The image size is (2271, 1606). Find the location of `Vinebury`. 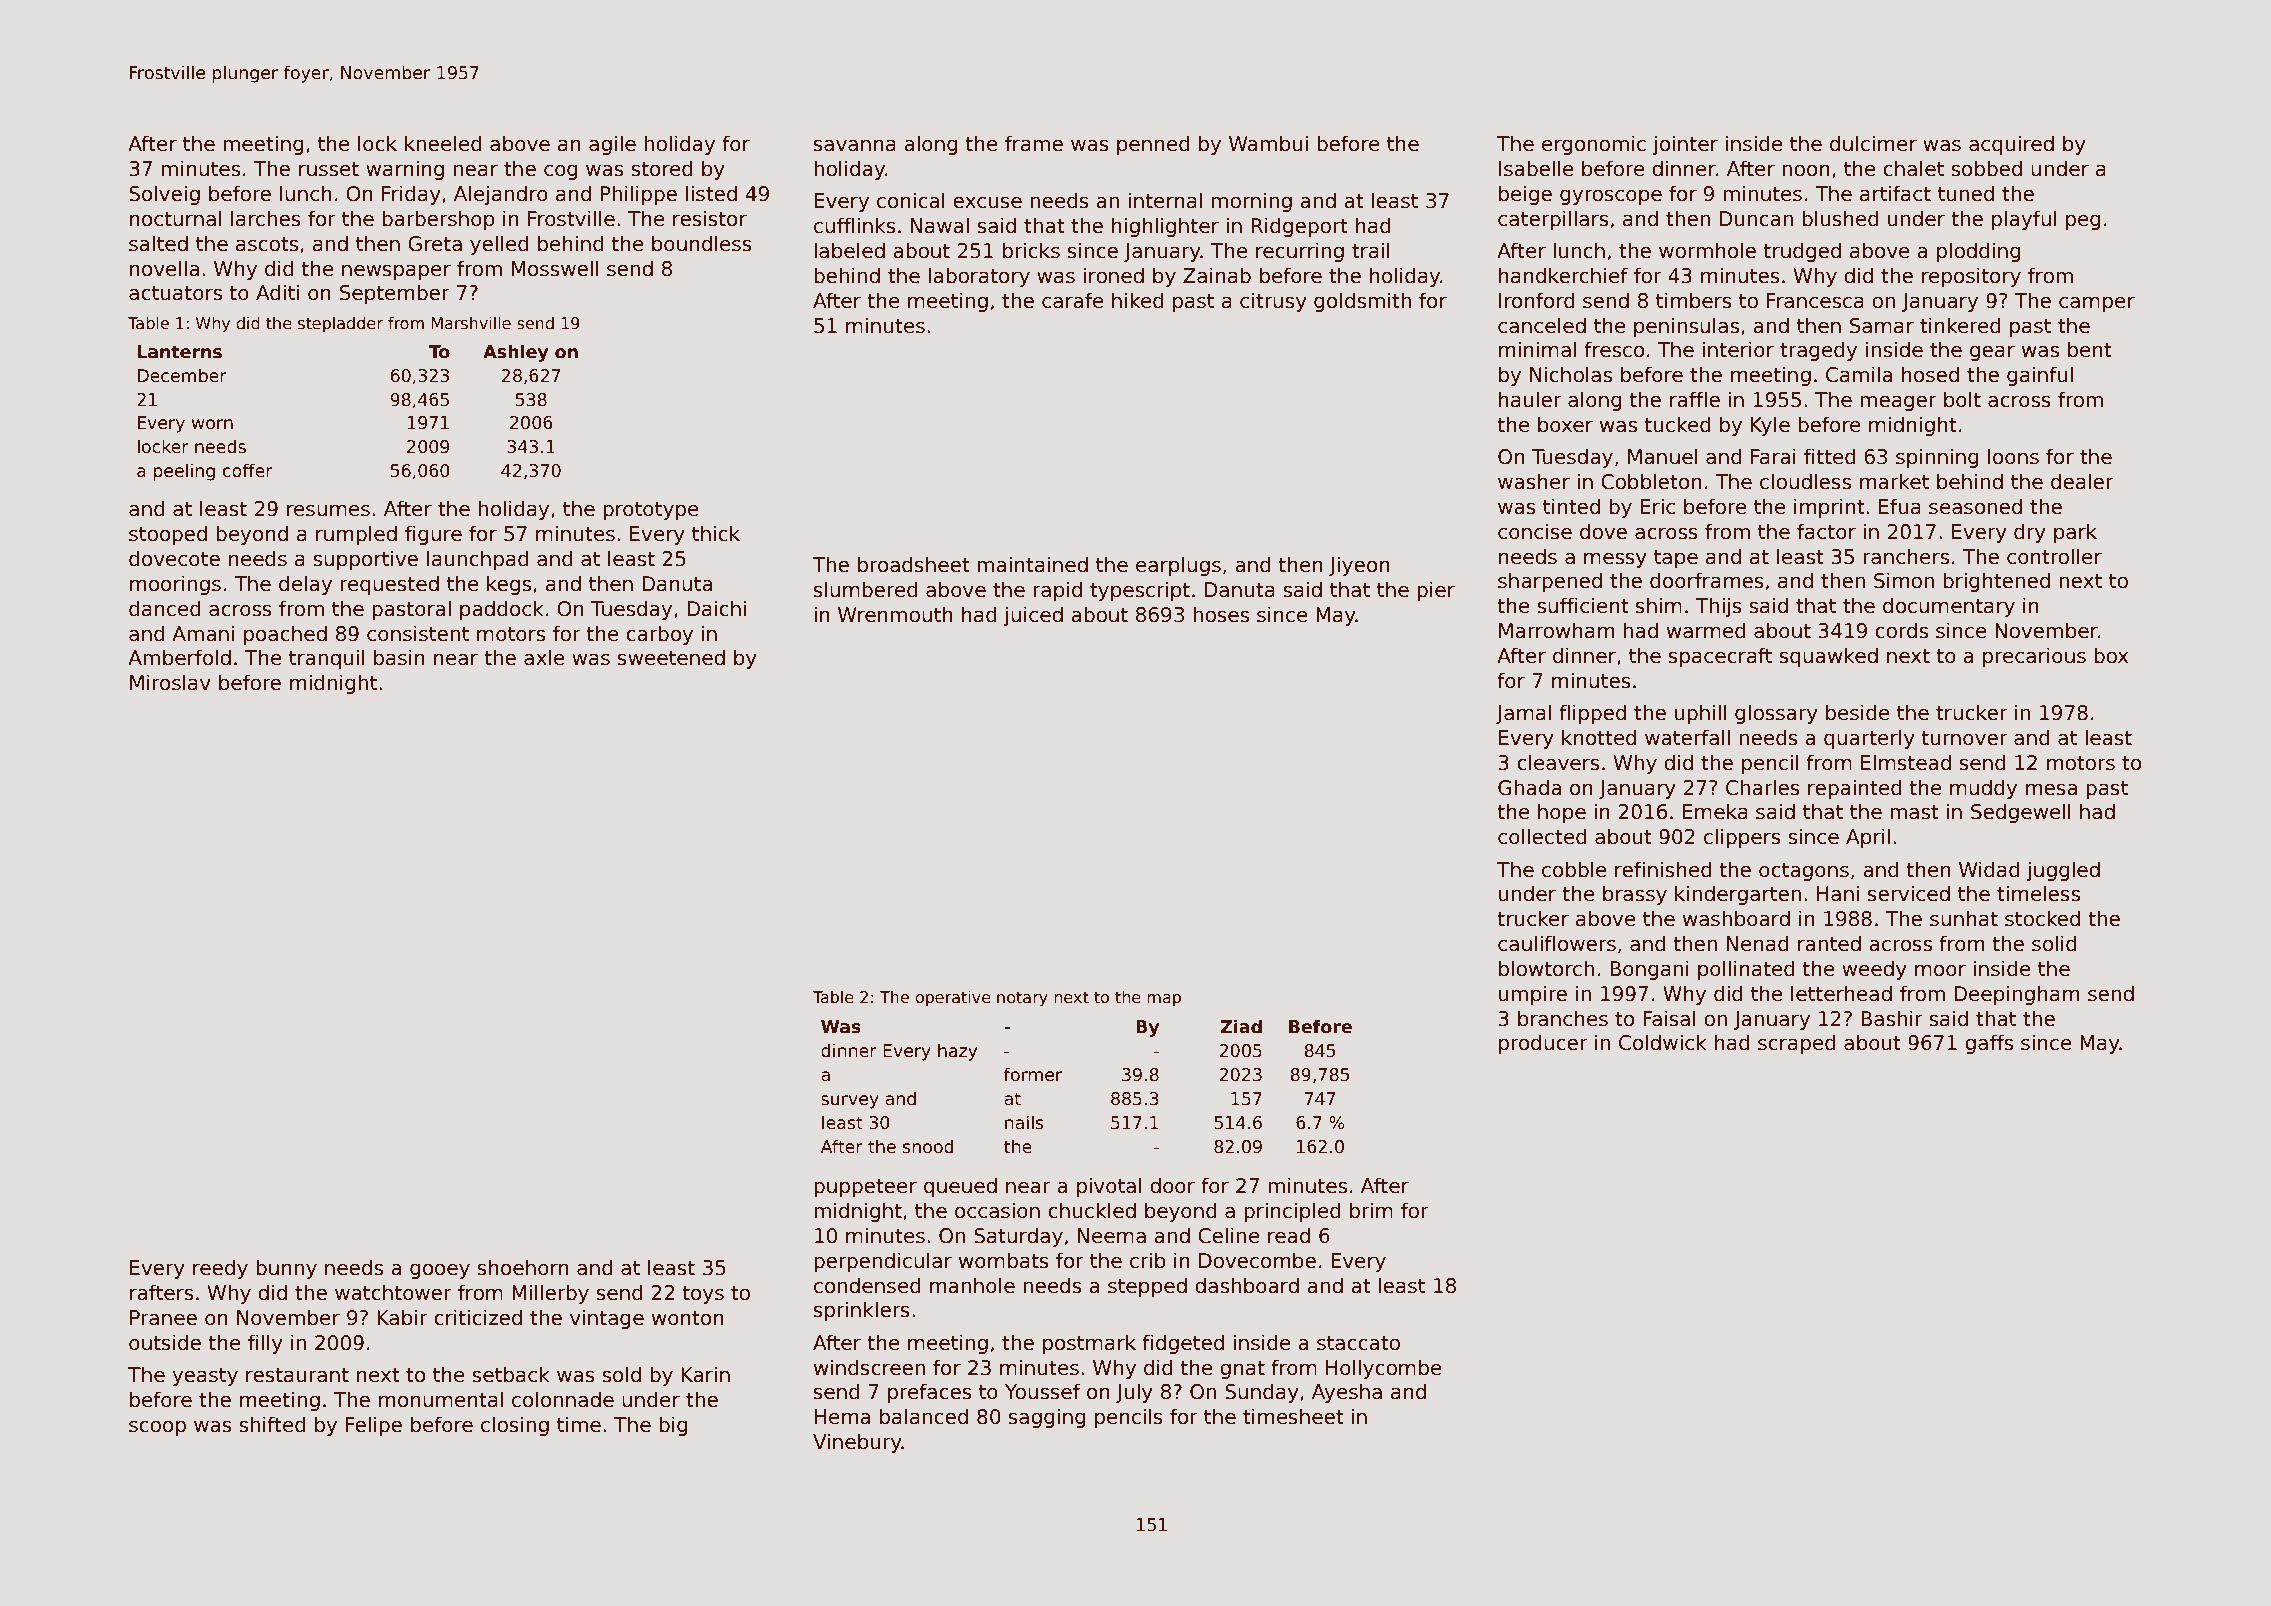

Vinebury is located at coordinates (857, 1443).
